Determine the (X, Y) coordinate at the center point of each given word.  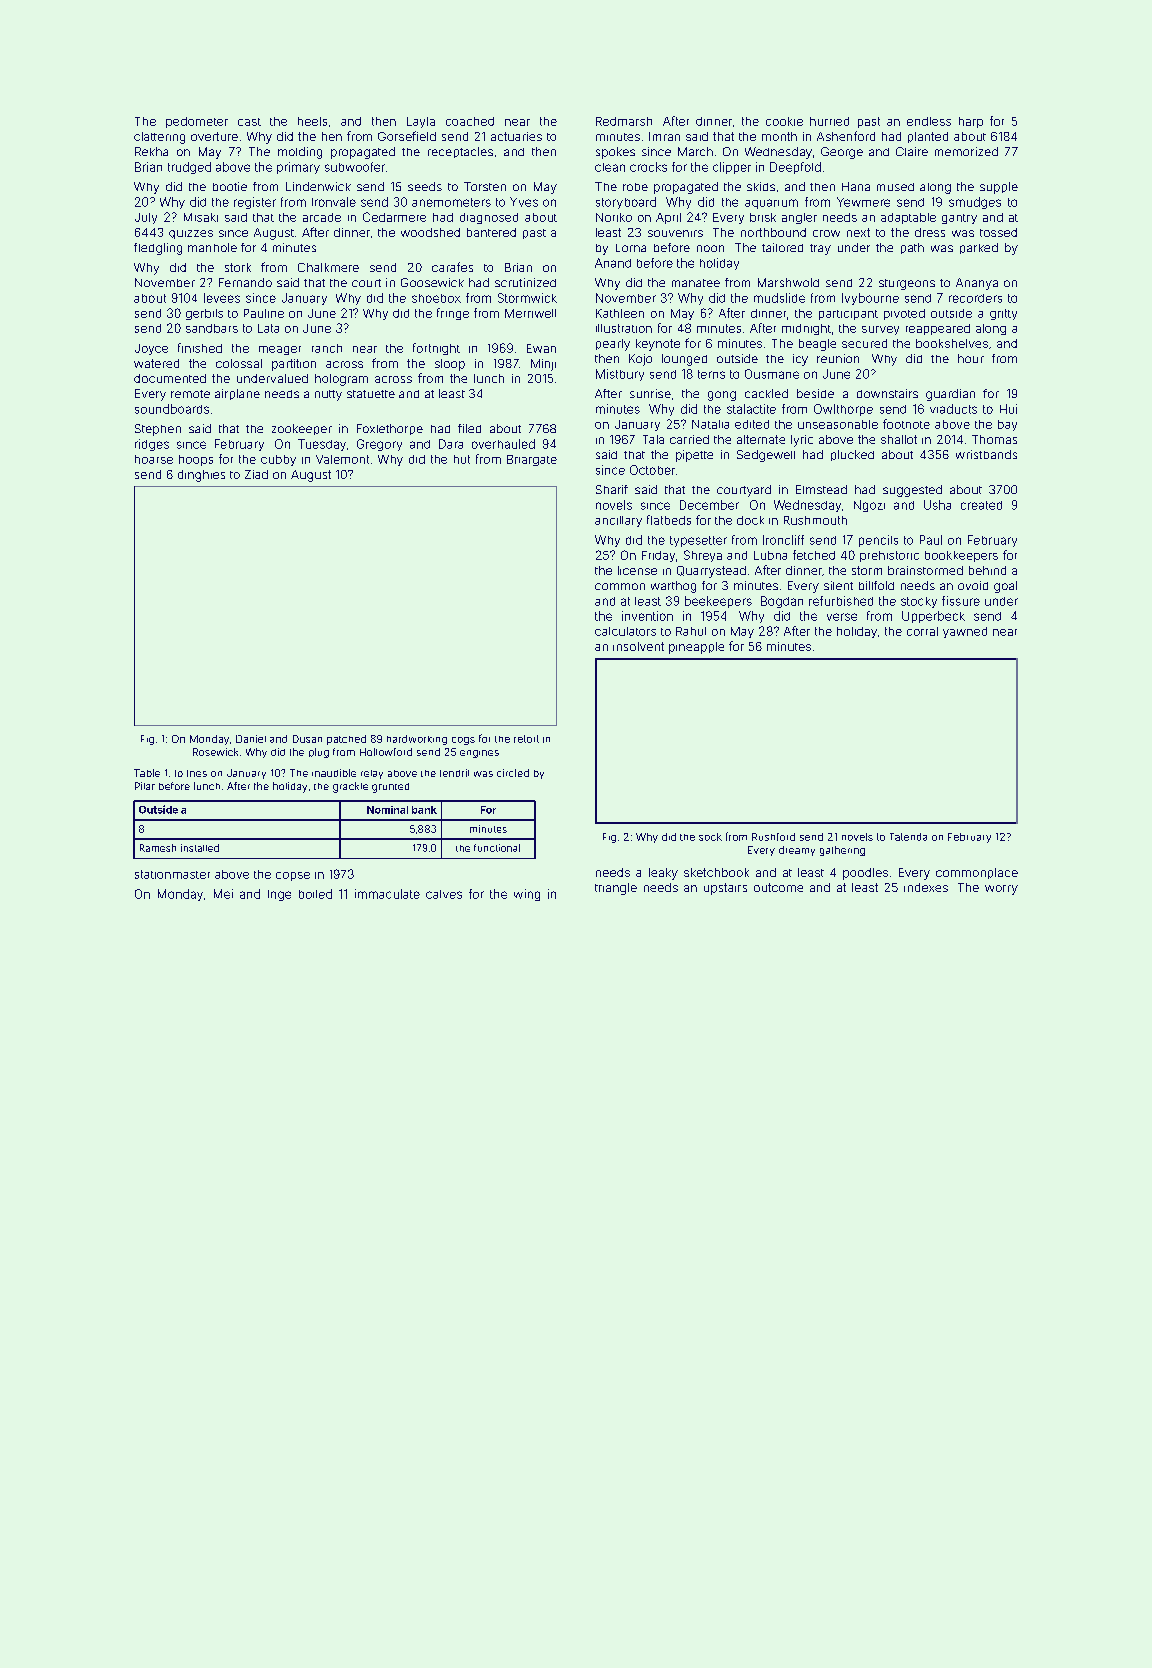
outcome (778, 887)
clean (610, 167)
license (637, 570)
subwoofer (355, 167)
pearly (613, 345)
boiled (315, 894)
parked (979, 248)
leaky (663, 874)
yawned (965, 632)
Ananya (977, 284)
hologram (341, 380)
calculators (625, 631)
